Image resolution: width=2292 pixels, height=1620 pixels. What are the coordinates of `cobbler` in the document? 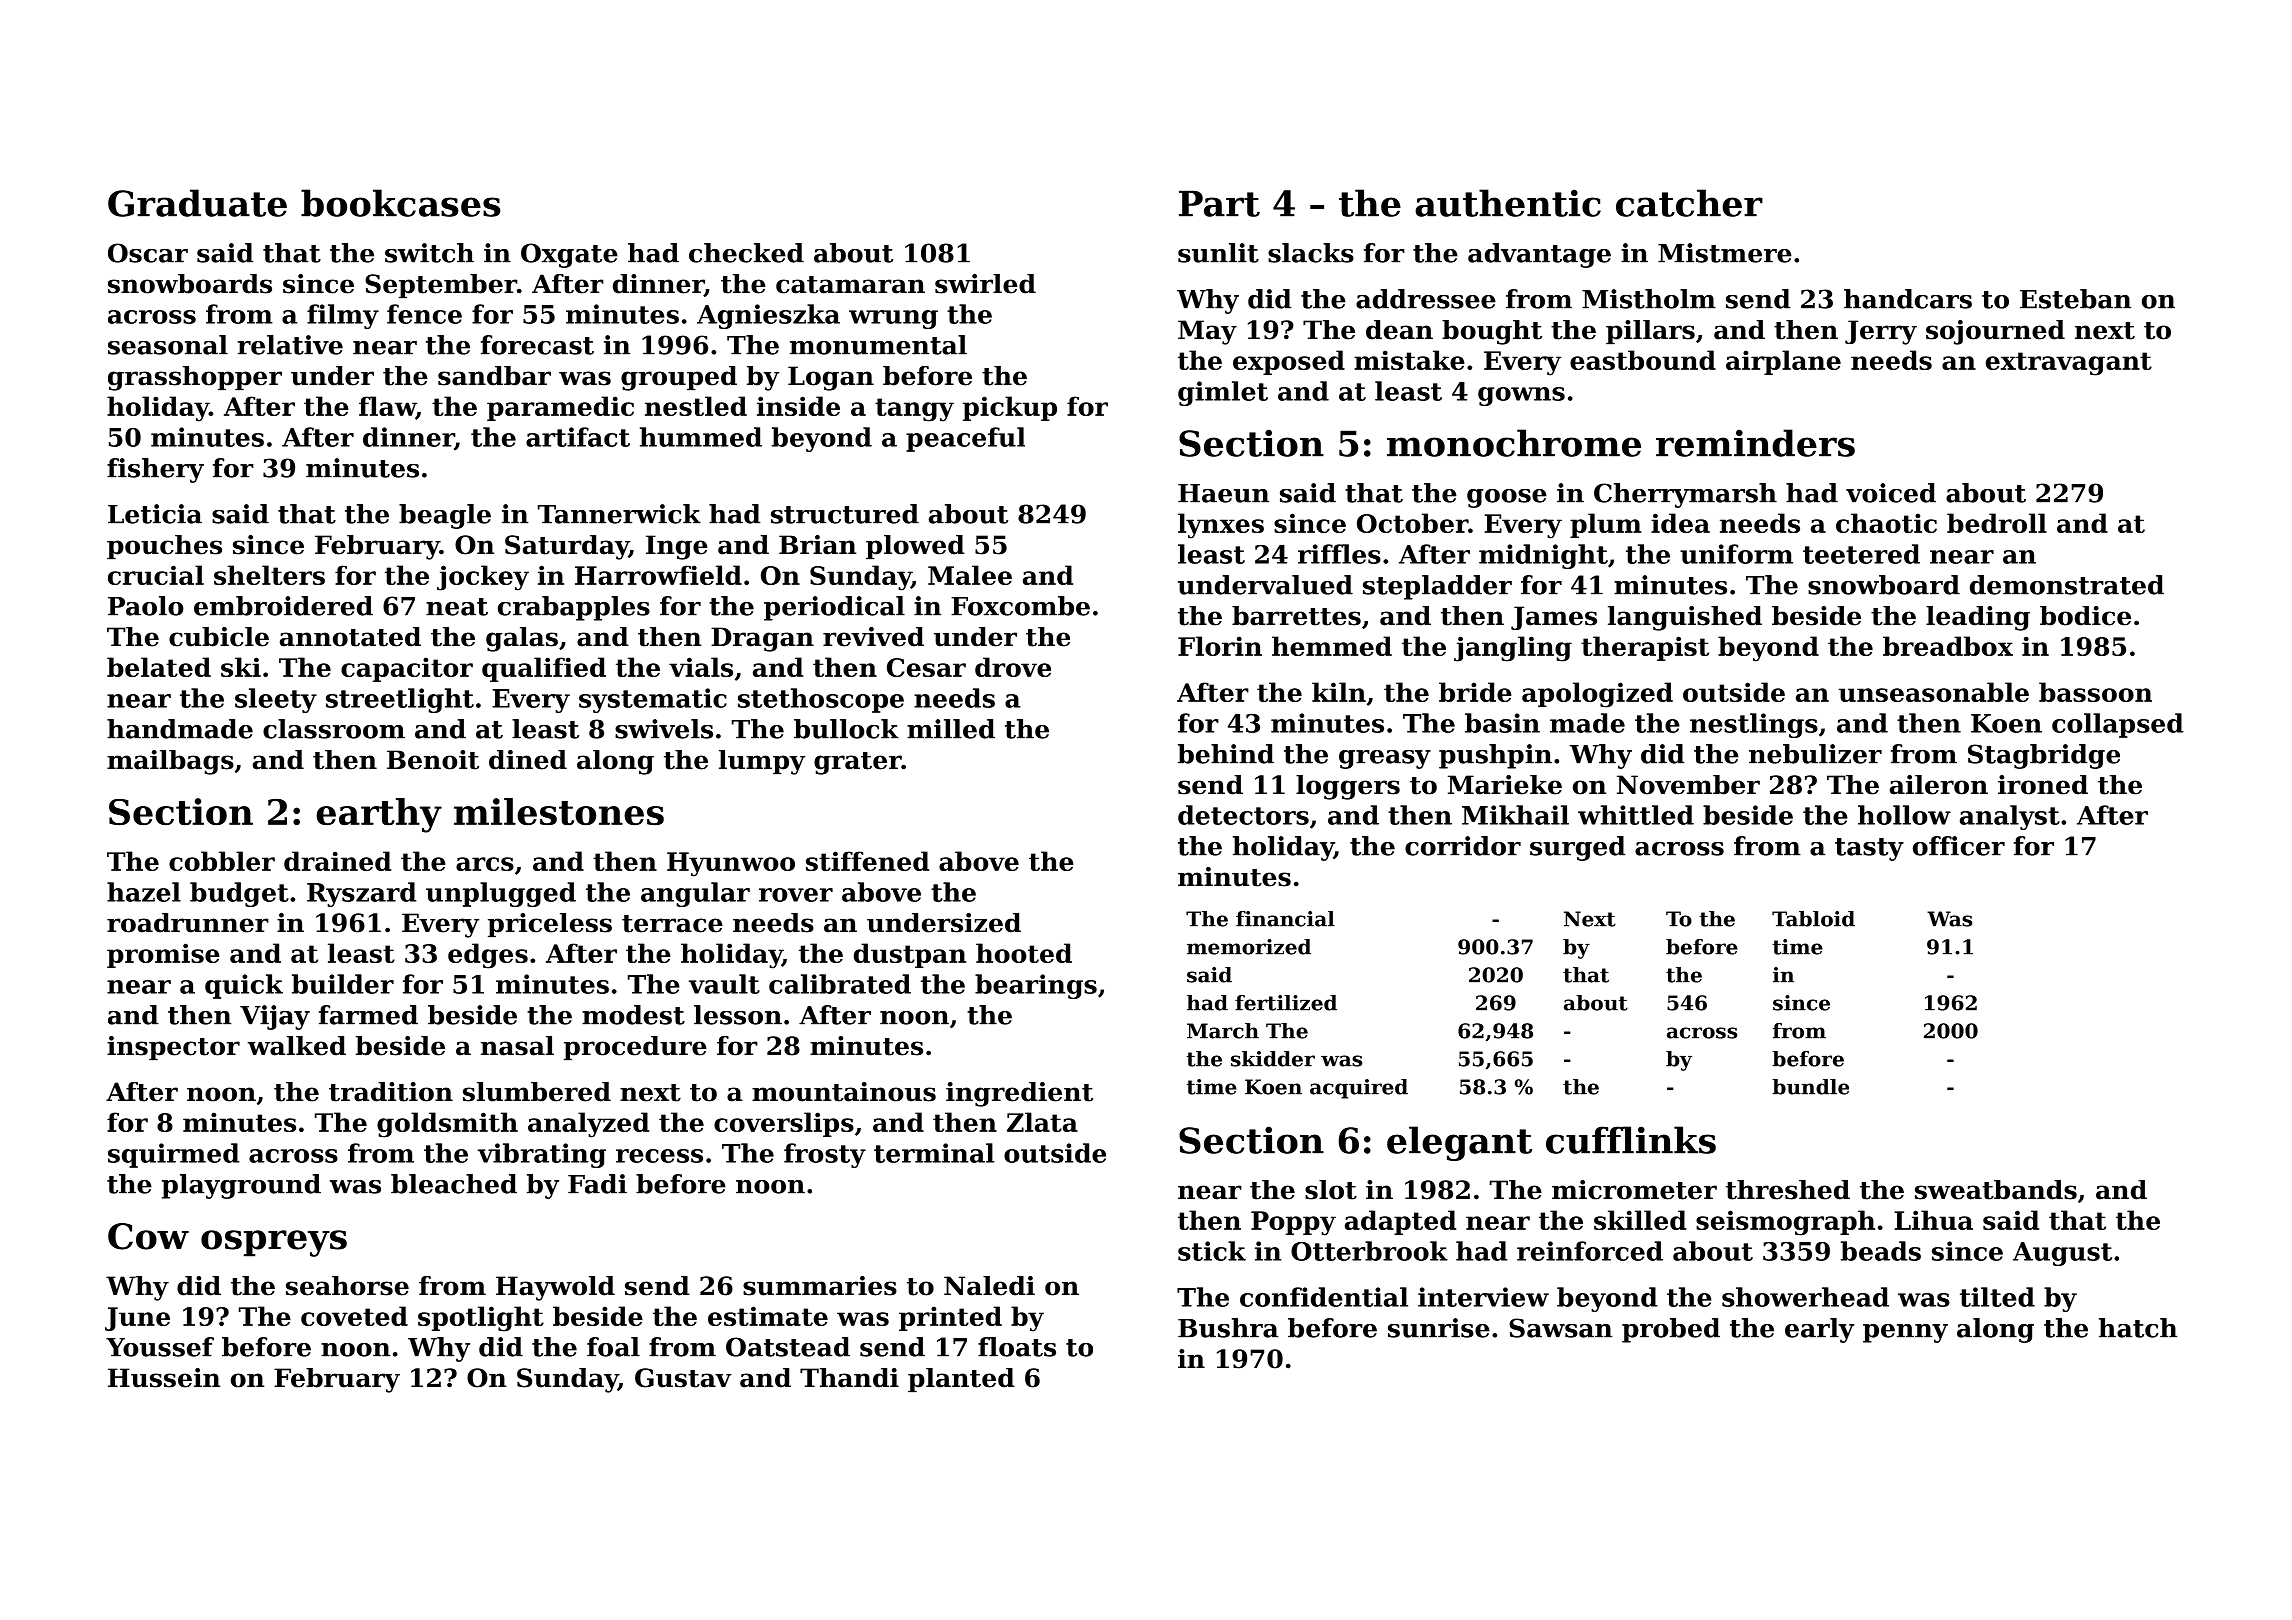 It's located at (222, 861).
